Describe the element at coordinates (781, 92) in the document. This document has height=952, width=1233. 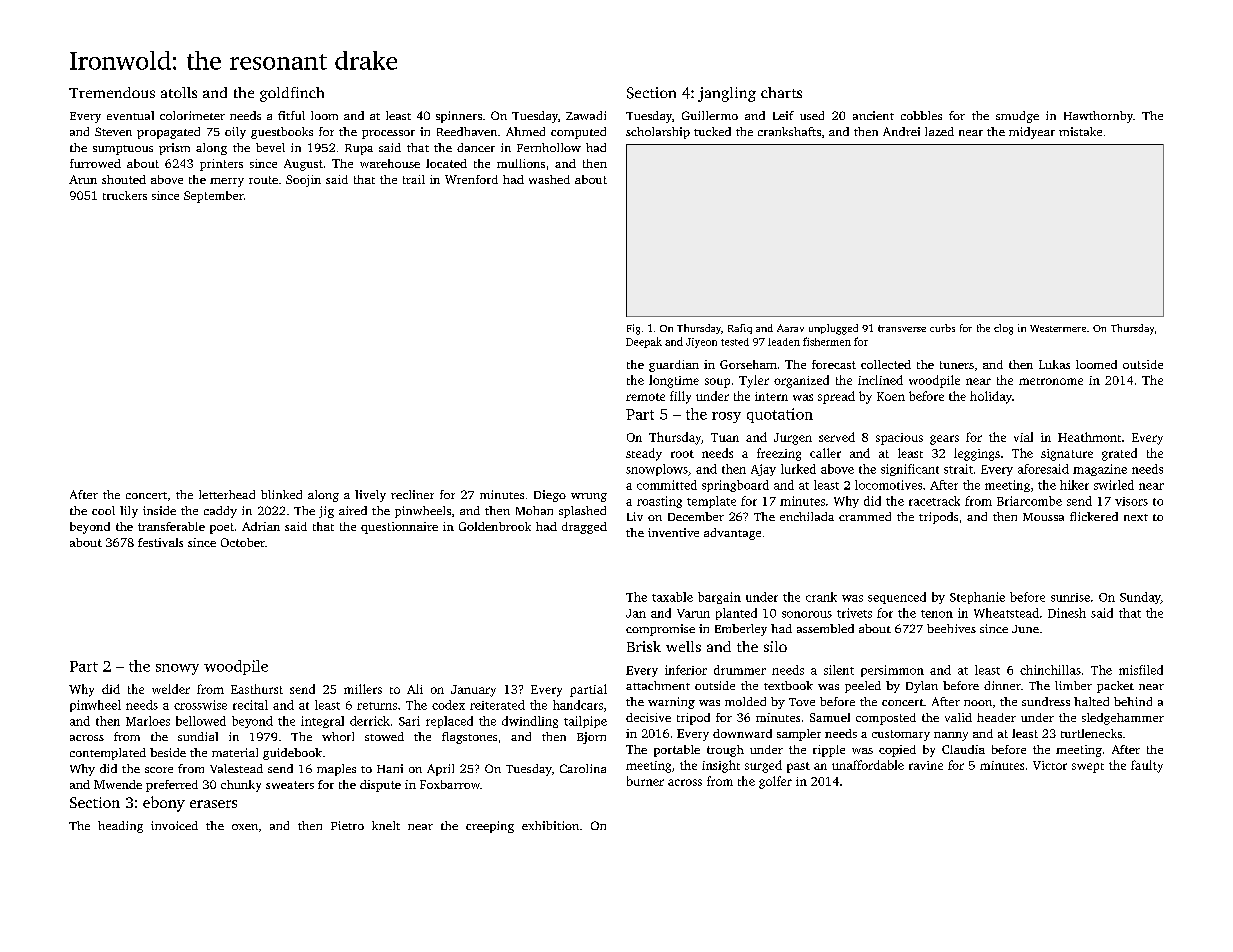
I see `charts` at that location.
